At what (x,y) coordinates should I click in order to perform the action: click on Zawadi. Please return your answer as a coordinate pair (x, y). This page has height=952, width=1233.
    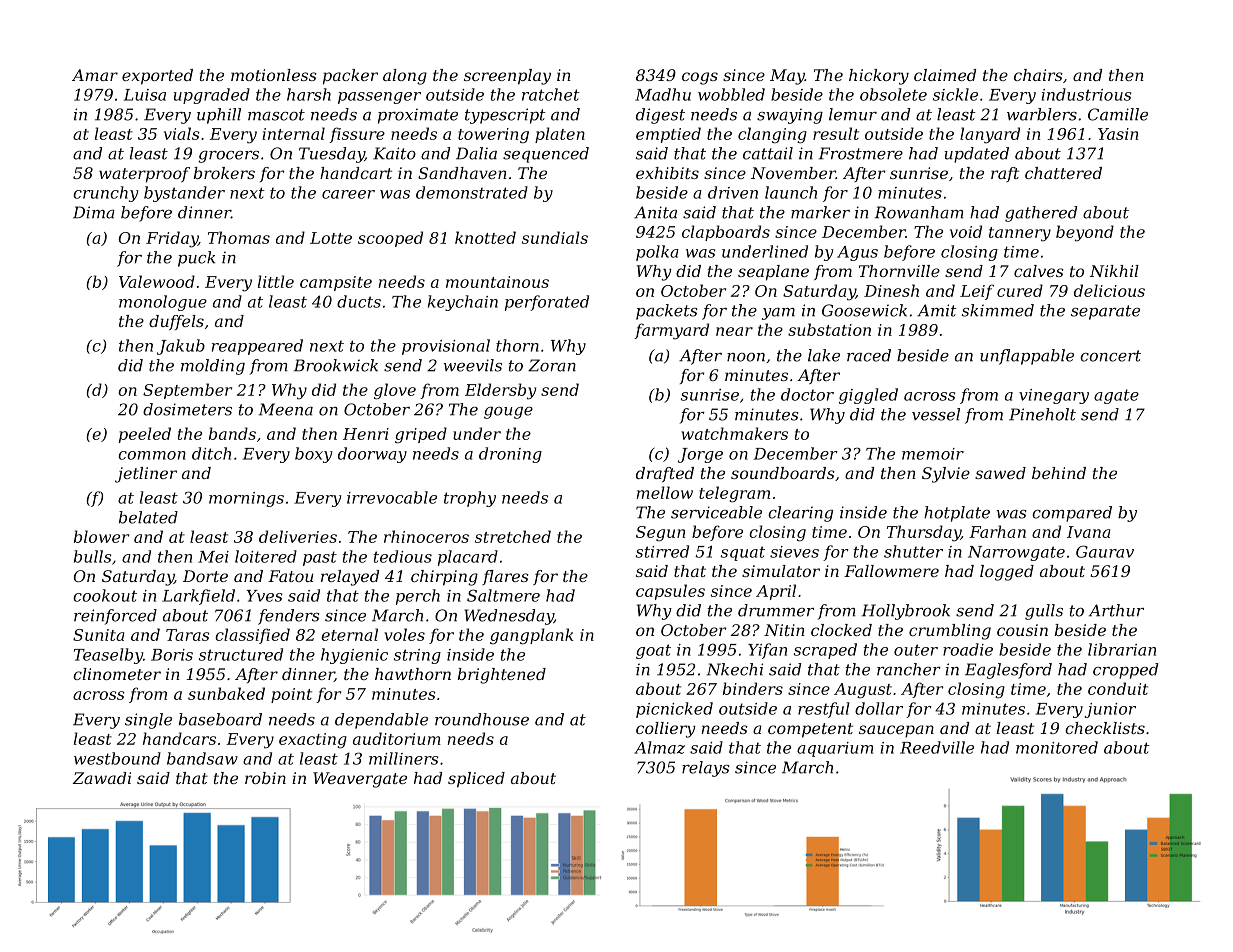
    Looking at the image, I should click on (102, 778).
